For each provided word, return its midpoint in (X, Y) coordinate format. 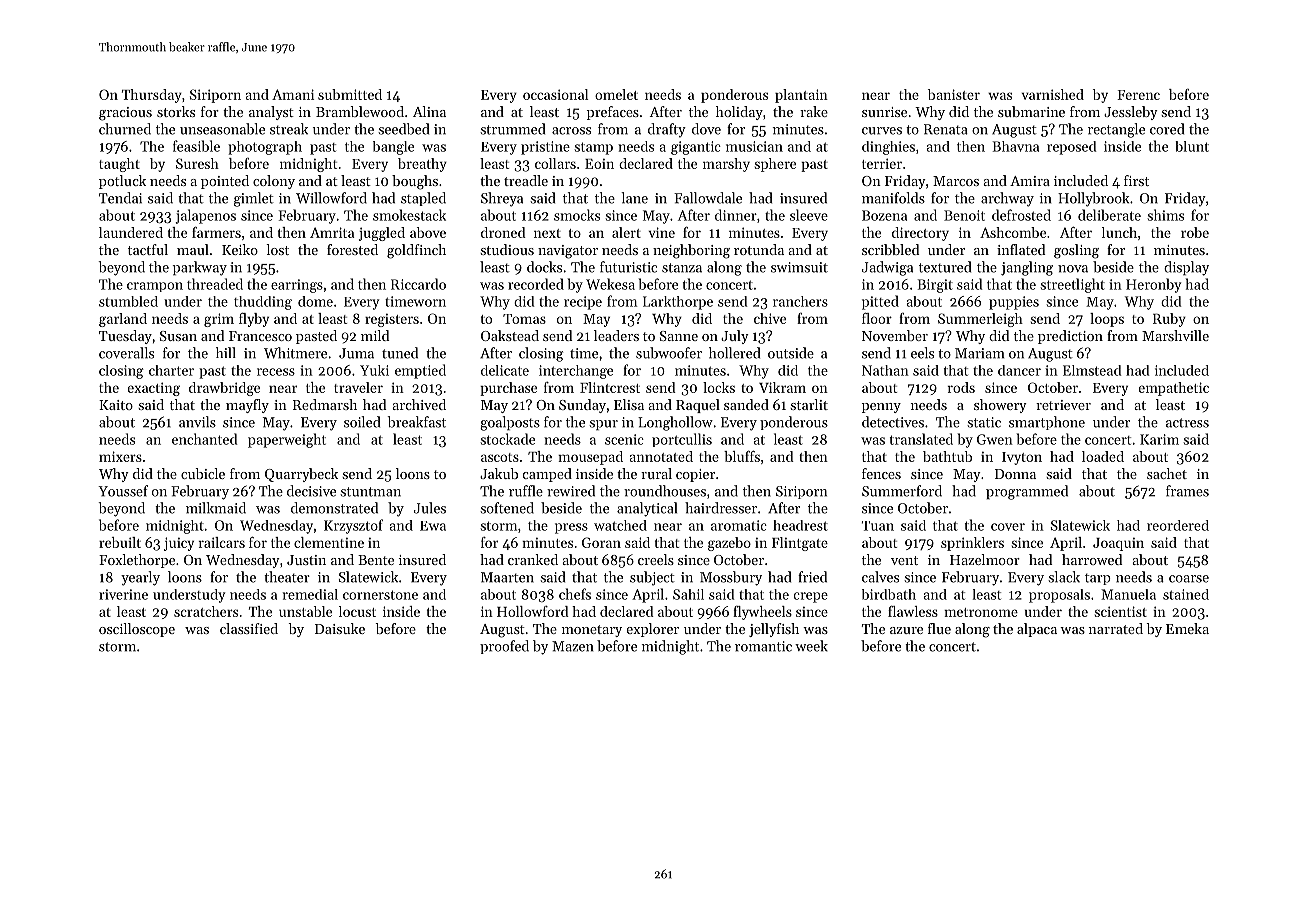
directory (920, 234)
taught (119, 165)
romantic (763, 646)
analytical (647, 509)
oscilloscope (137, 630)
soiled (362, 422)
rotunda (759, 249)
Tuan (878, 526)
